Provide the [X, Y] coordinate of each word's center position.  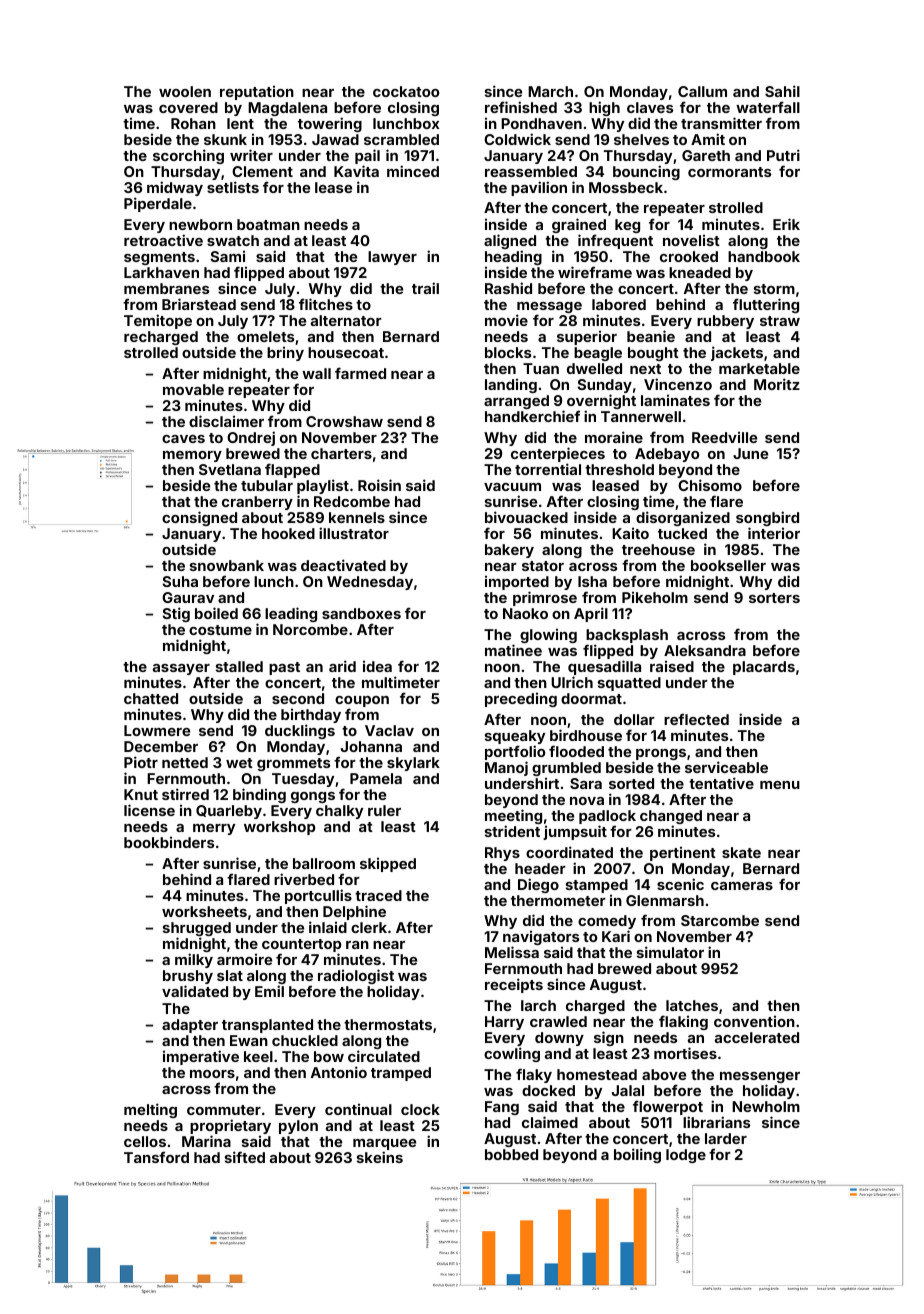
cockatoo [406, 91]
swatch [233, 240]
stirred [185, 794]
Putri [783, 155]
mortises [685, 1053]
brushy [188, 978]
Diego [538, 885]
